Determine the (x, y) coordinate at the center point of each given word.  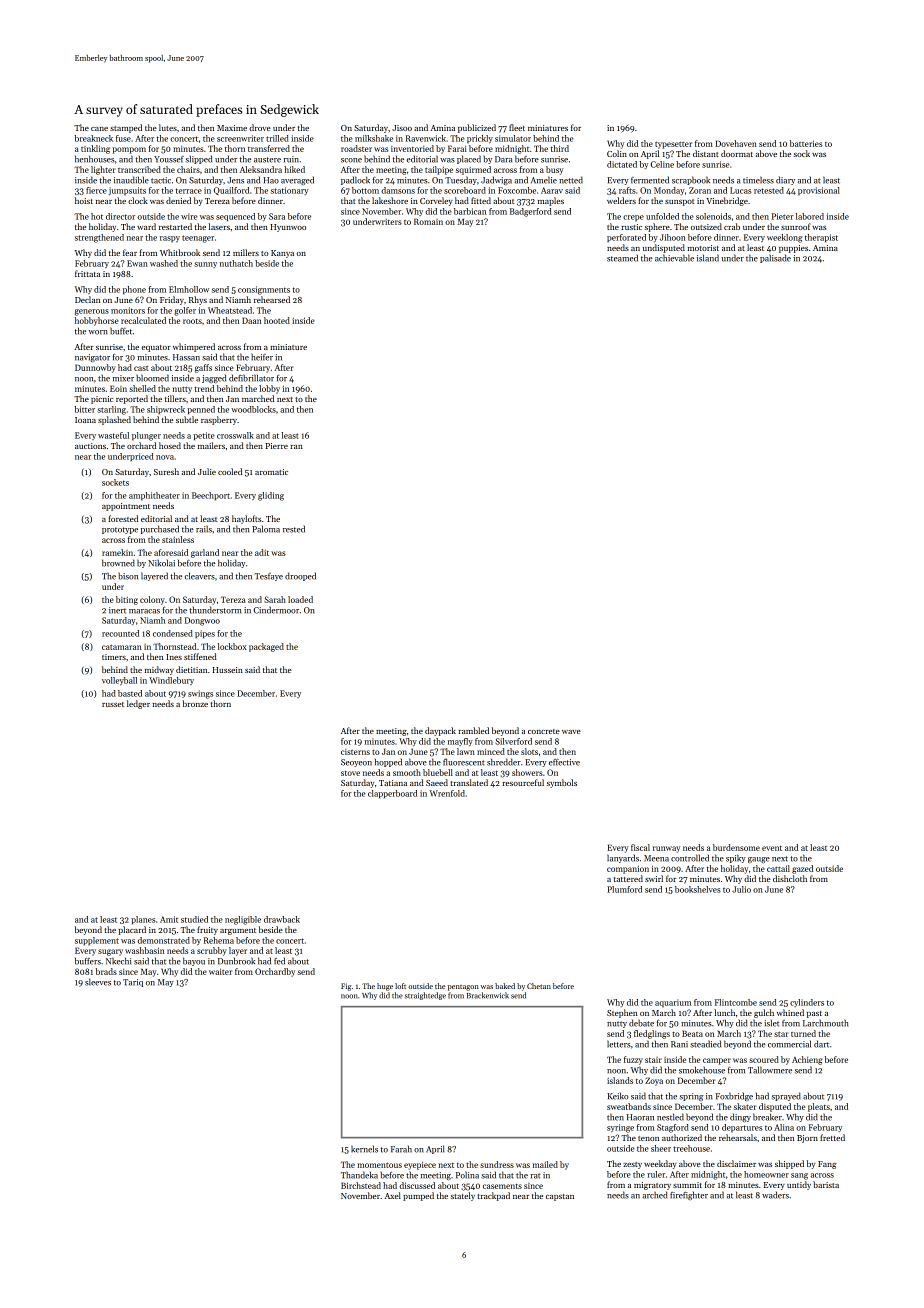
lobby (269, 389)
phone (134, 290)
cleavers (200, 576)
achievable (674, 258)
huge (385, 987)
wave (571, 732)
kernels (364, 1149)
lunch (724, 1012)
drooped (300, 576)
